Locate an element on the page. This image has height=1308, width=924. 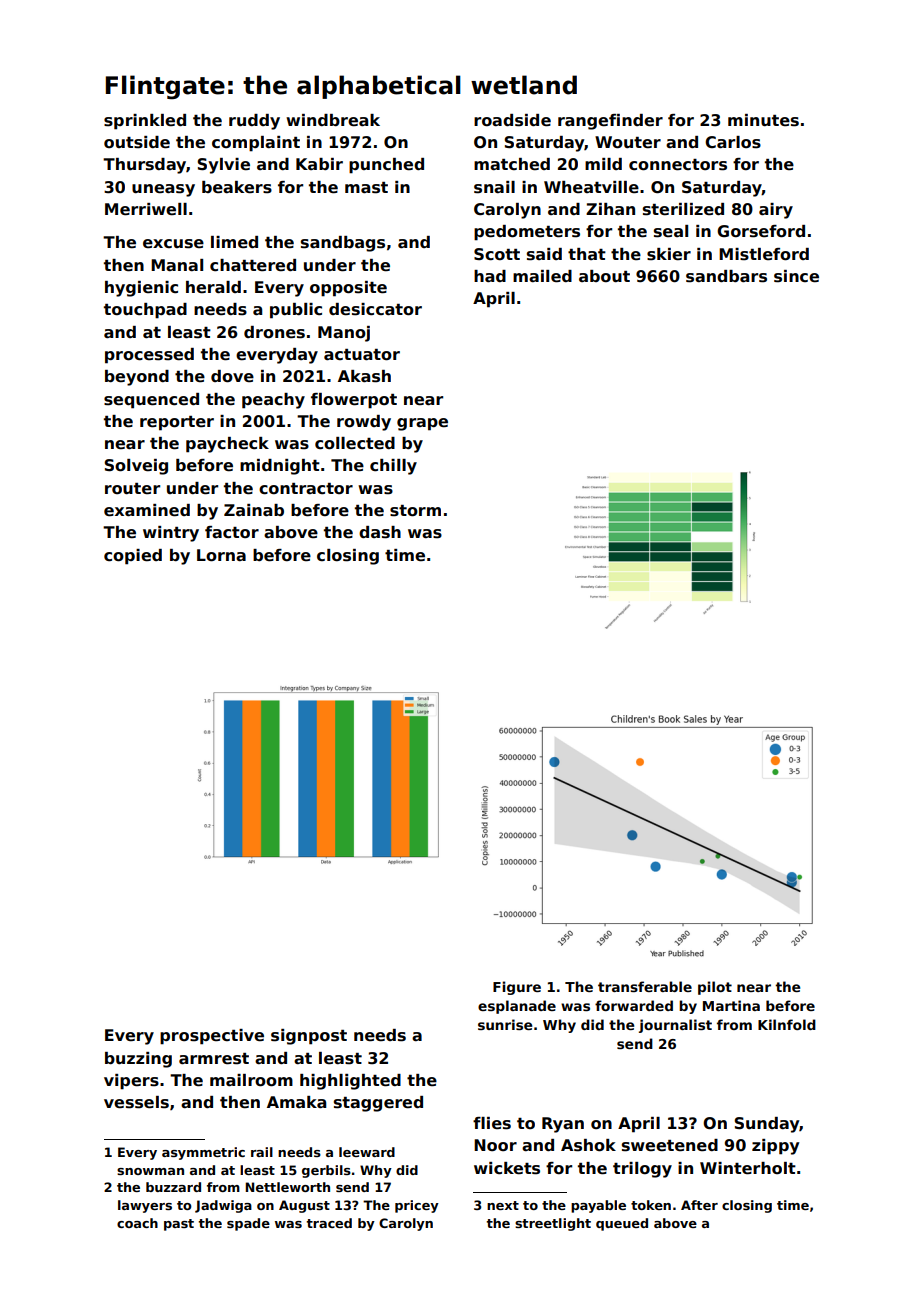
had is located at coordinates (490, 276).
